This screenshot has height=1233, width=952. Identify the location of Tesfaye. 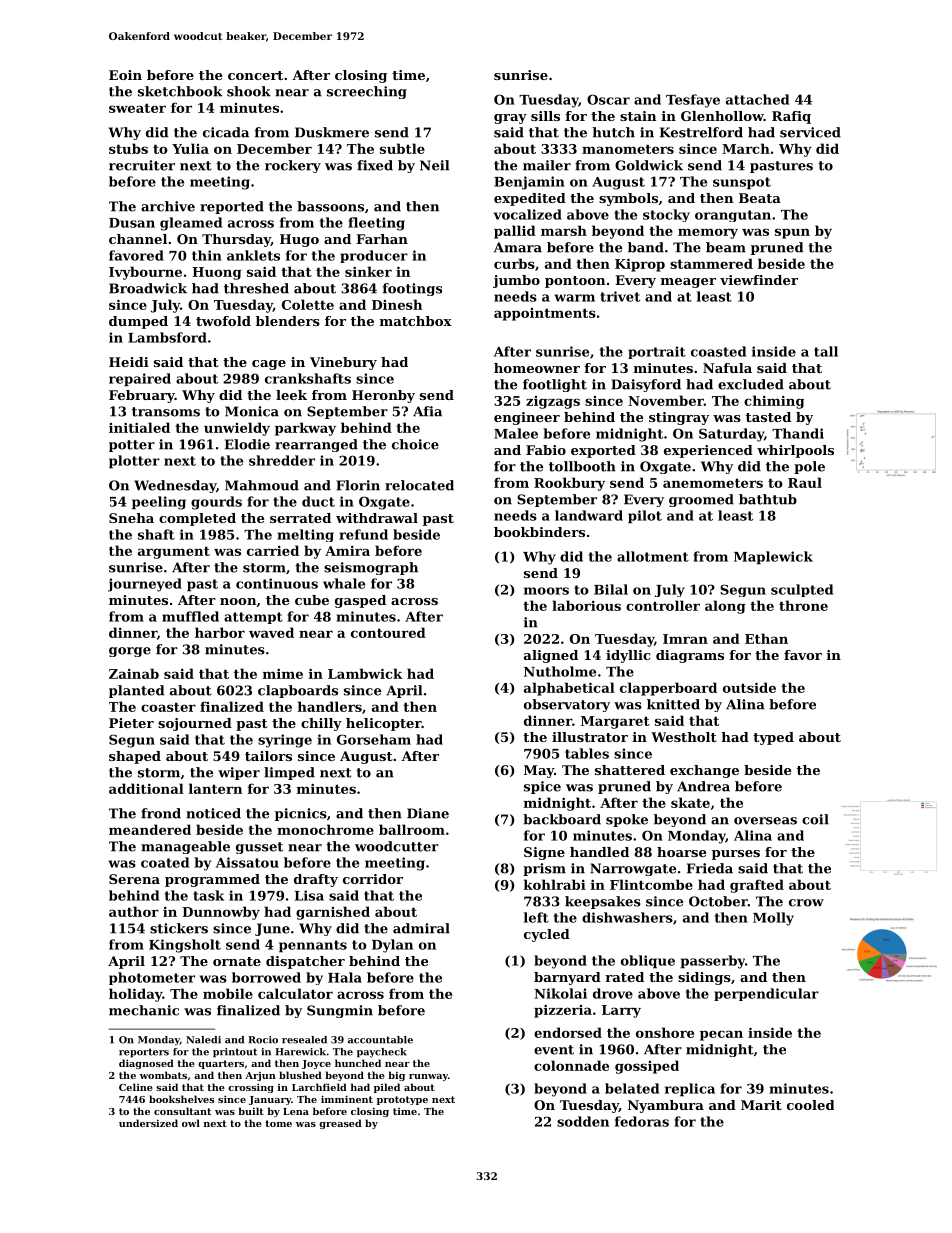
(693, 101).
